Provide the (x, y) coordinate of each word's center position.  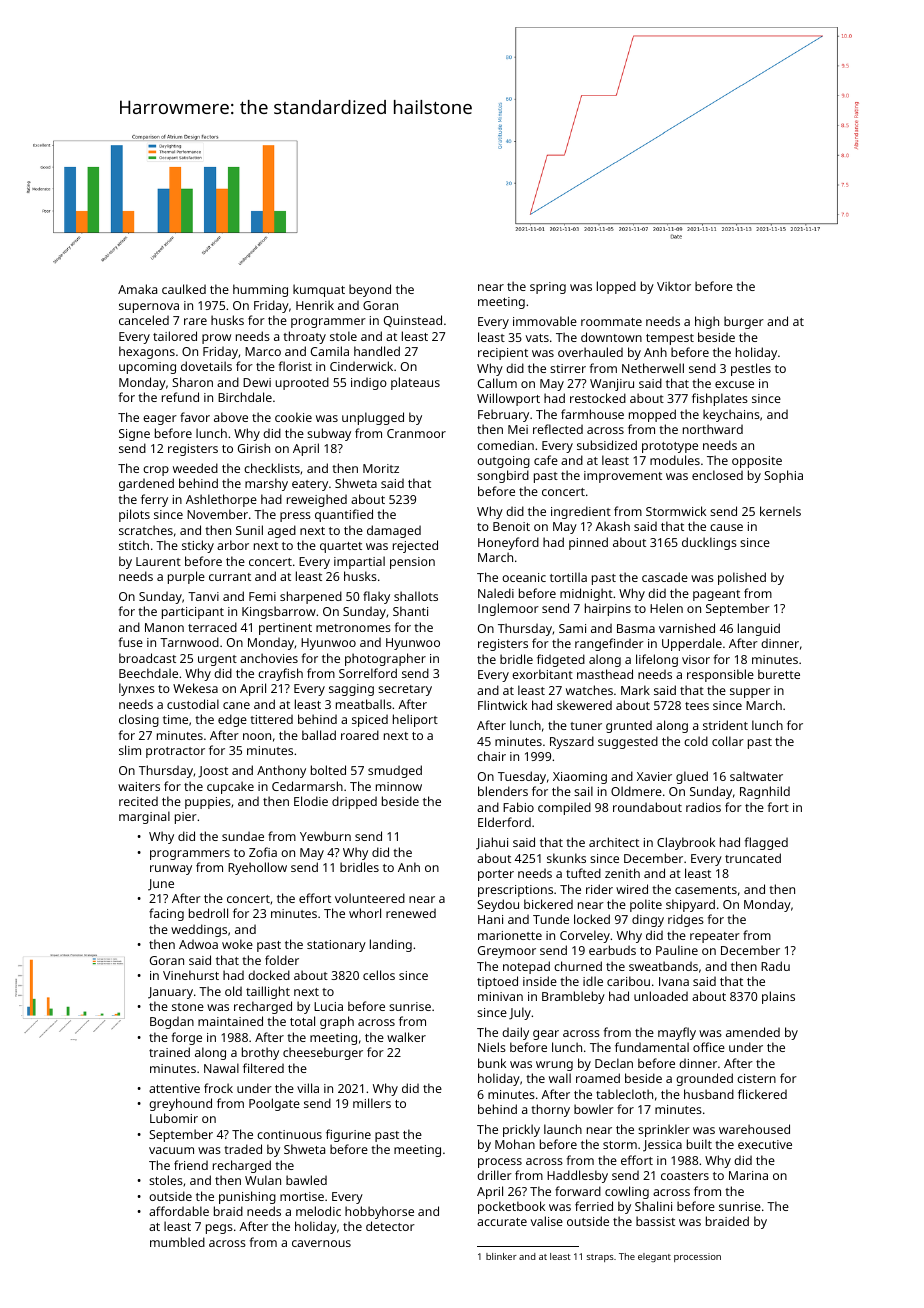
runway (171, 870)
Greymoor (507, 952)
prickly (521, 1130)
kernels (780, 511)
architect (614, 842)
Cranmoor (416, 433)
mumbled (177, 1242)
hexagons (147, 352)
